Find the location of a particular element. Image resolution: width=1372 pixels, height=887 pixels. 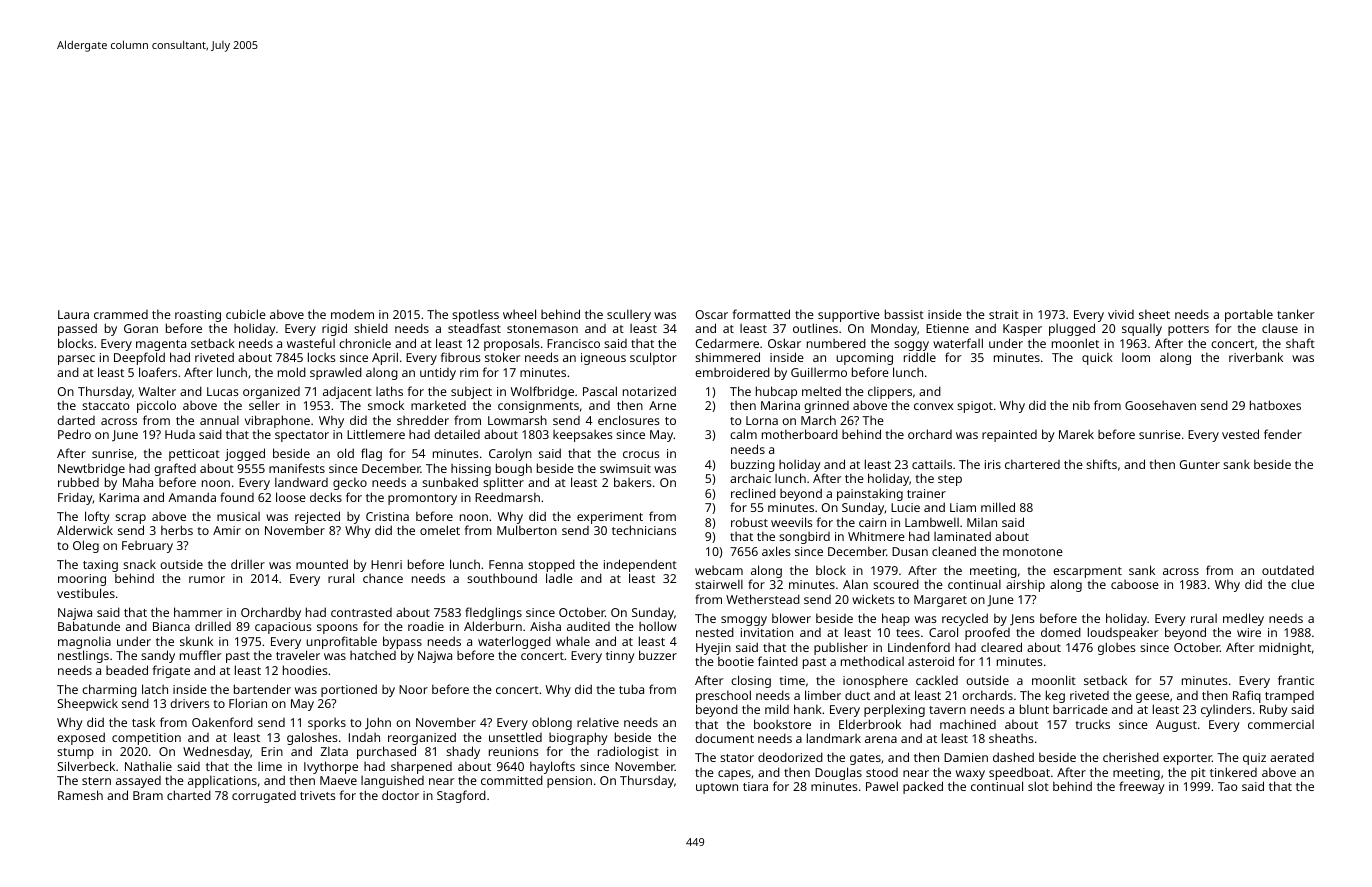

wheel is located at coordinates (519, 314).
